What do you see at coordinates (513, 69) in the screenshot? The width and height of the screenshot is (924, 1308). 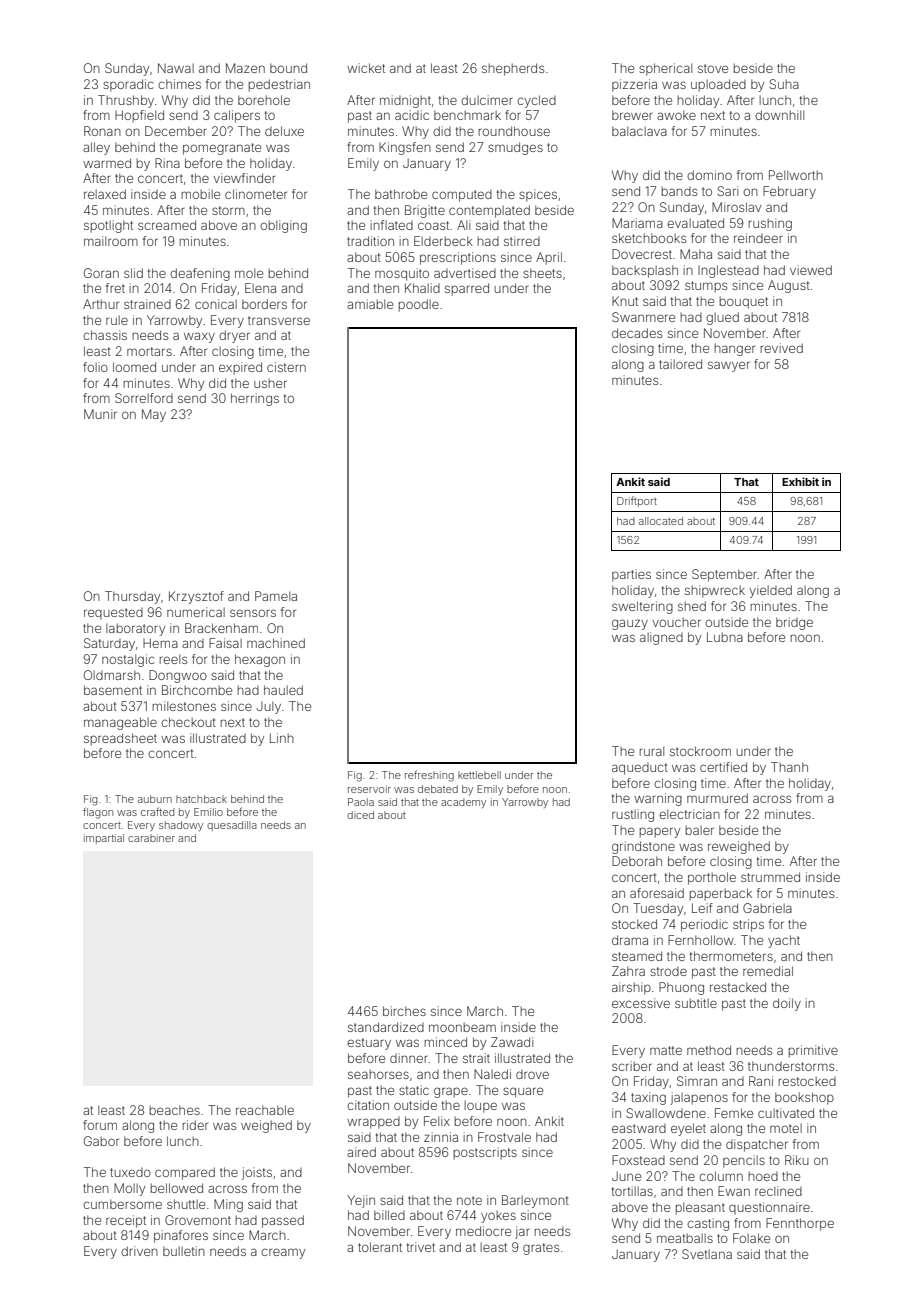 I see `shepherds` at bounding box center [513, 69].
